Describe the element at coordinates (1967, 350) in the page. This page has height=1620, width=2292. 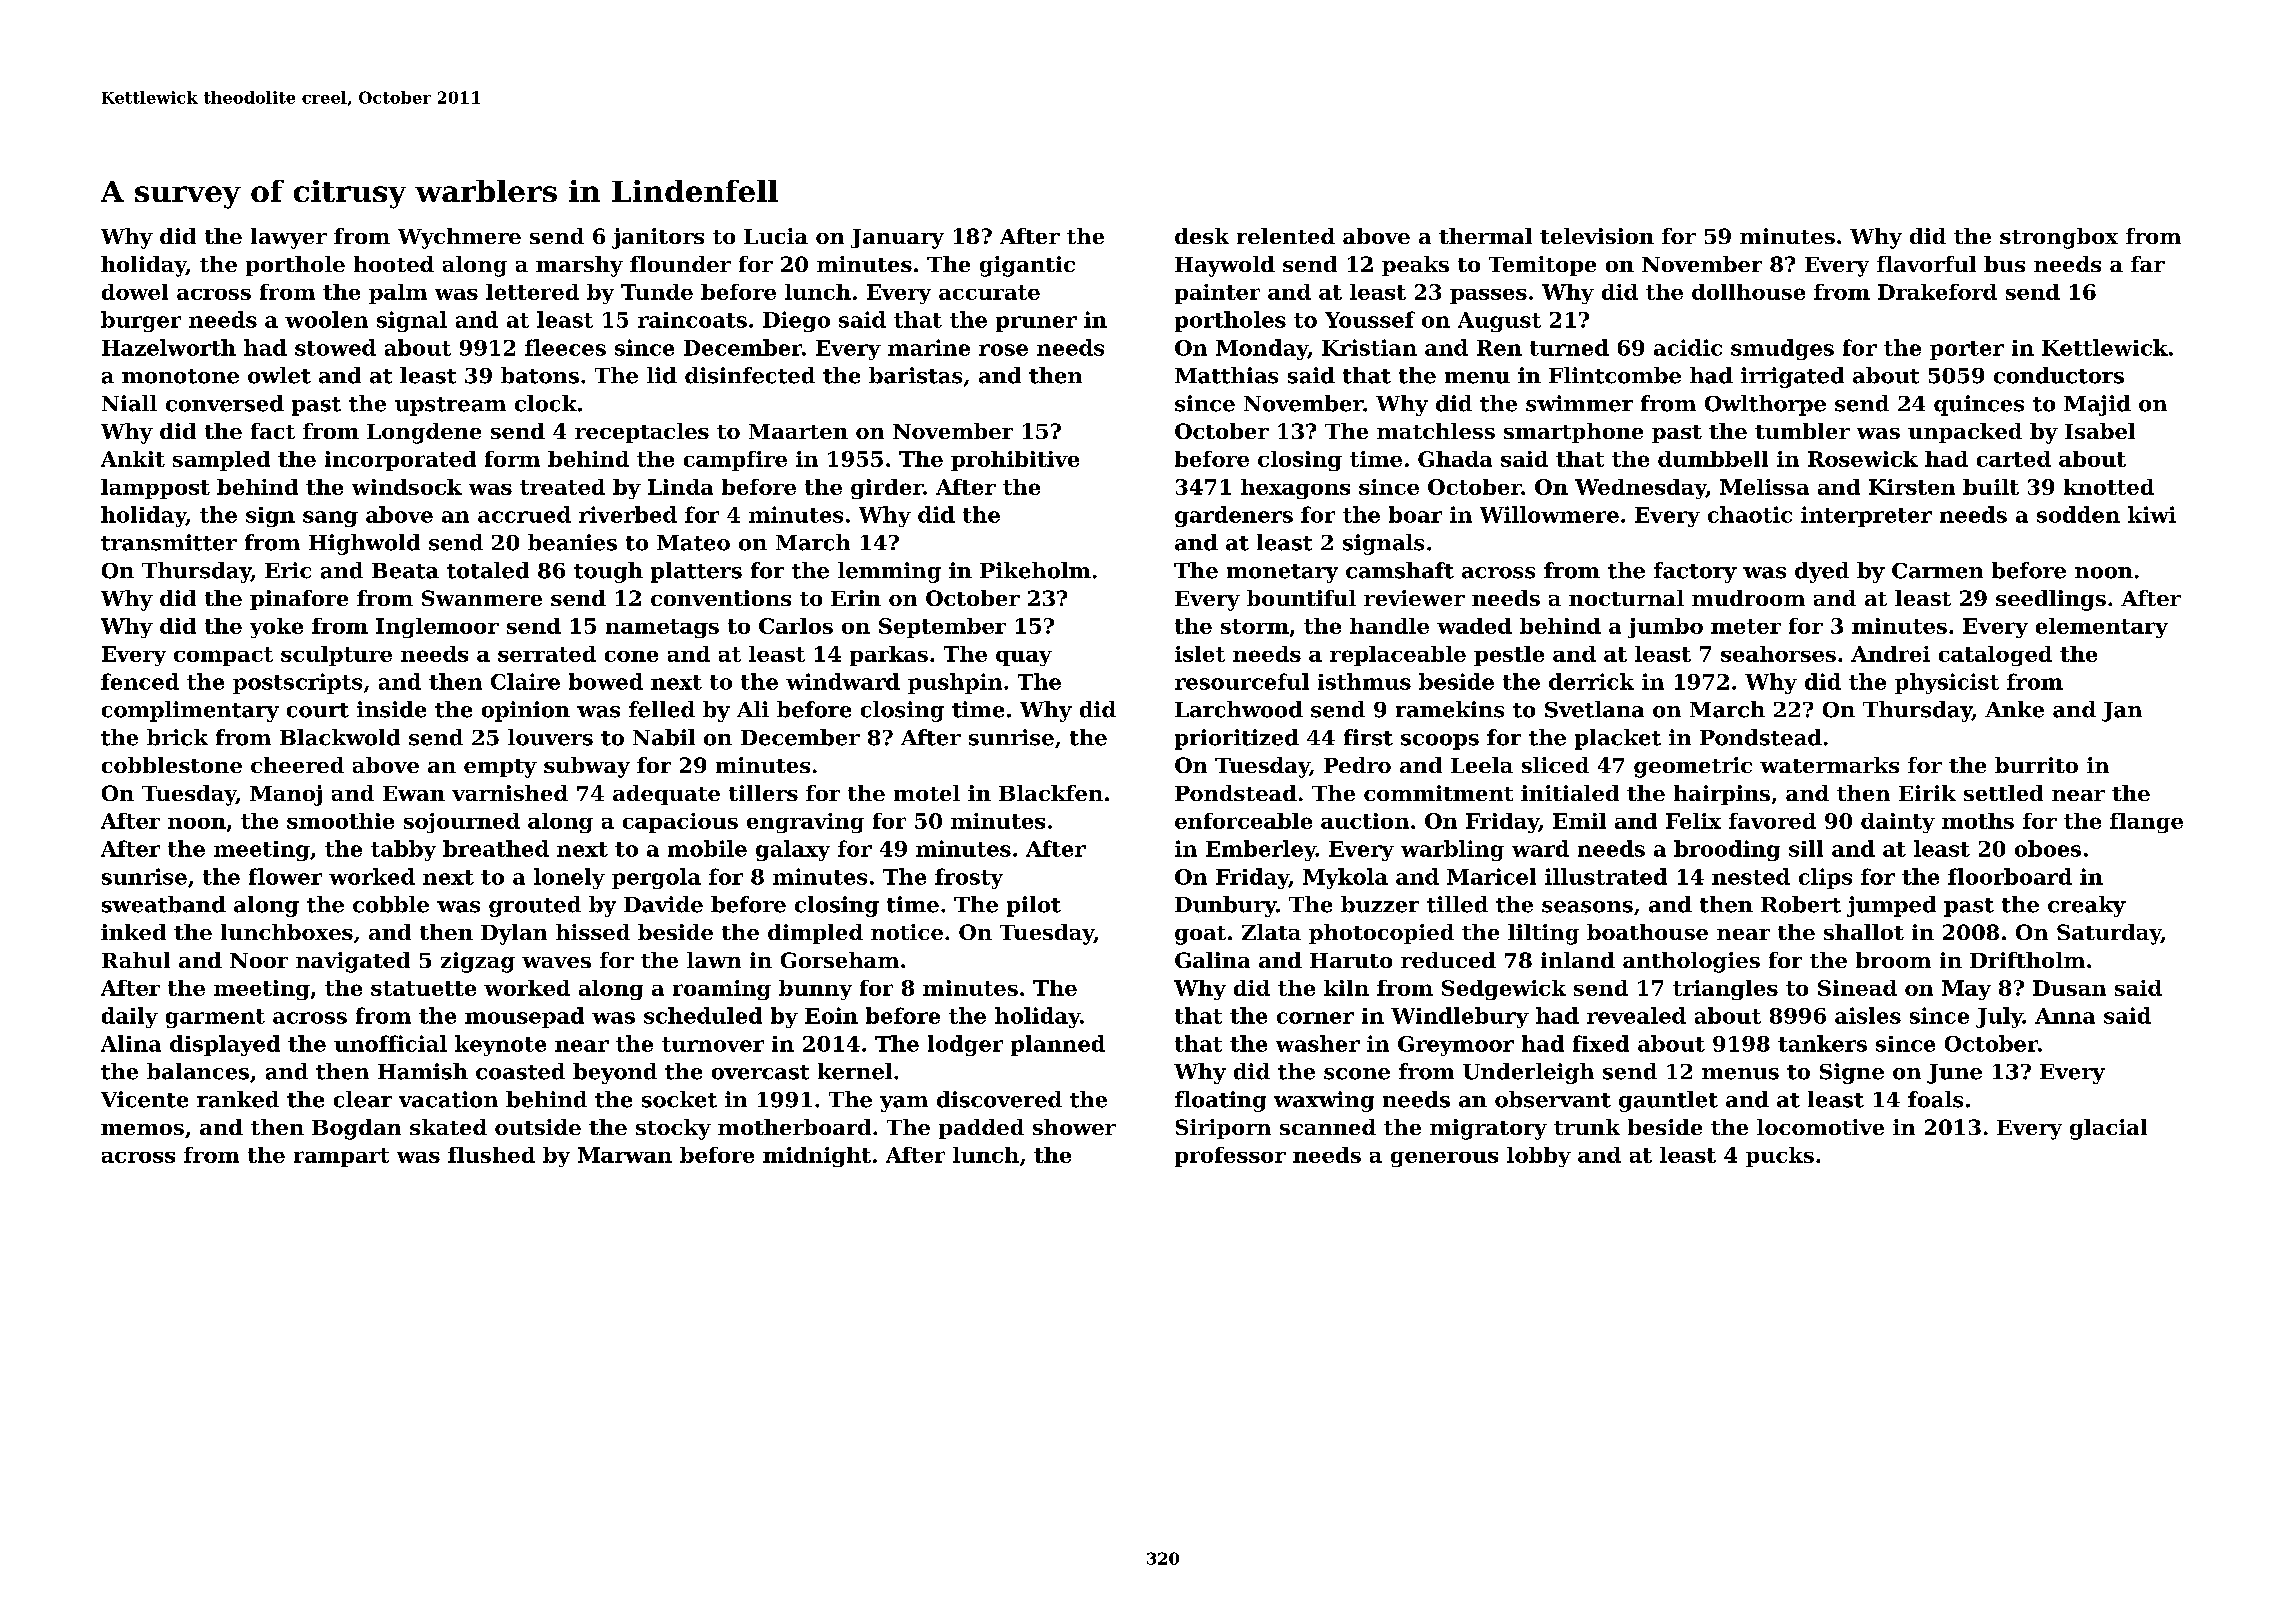
I see `porter` at that location.
